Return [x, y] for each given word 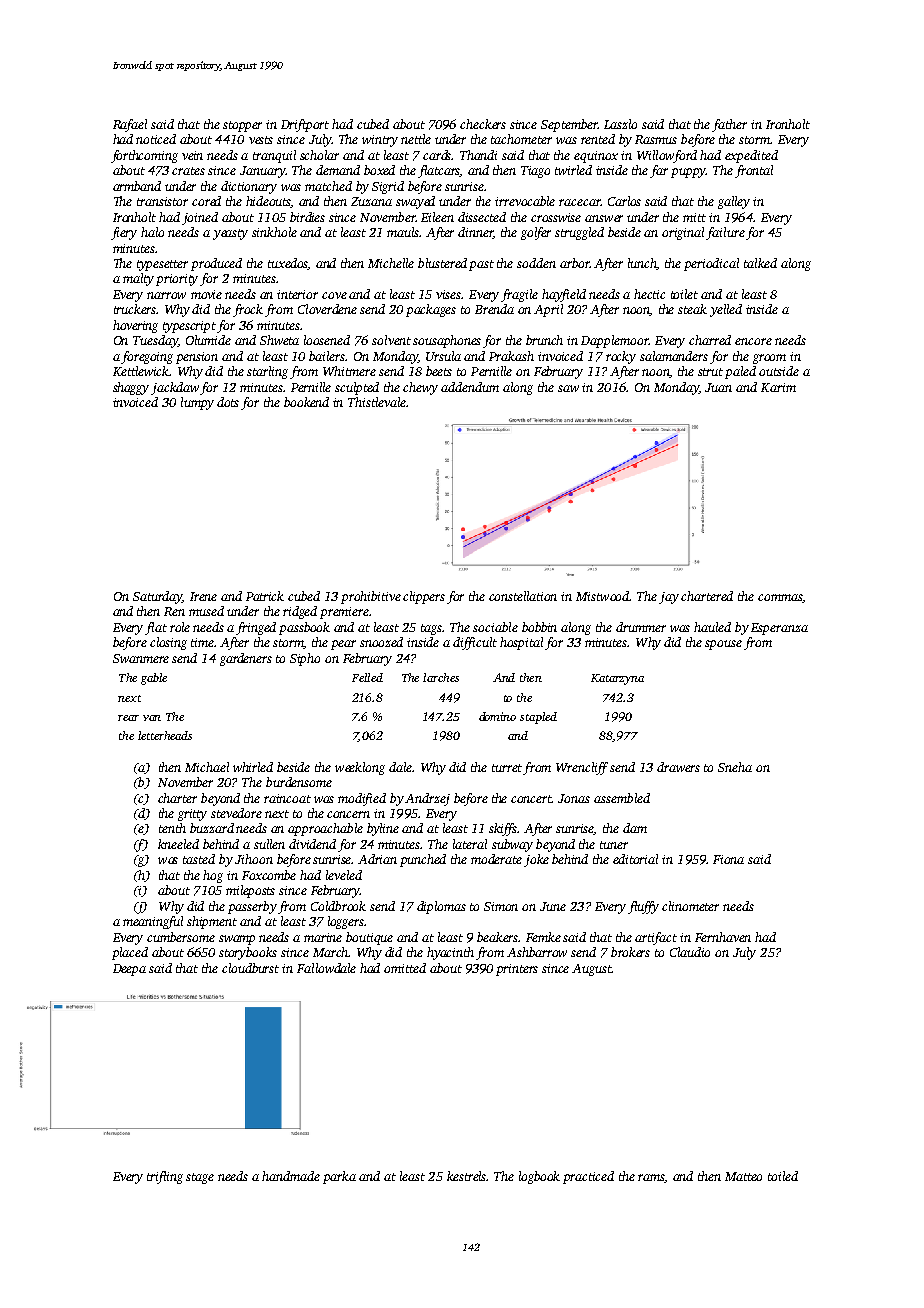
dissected [482, 217]
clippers [424, 597]
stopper [242, 126]
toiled [783, 1176]
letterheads [165, 735]
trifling [165, 1177]
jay [669, 598]
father [729, 125]
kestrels [467, 1176]
